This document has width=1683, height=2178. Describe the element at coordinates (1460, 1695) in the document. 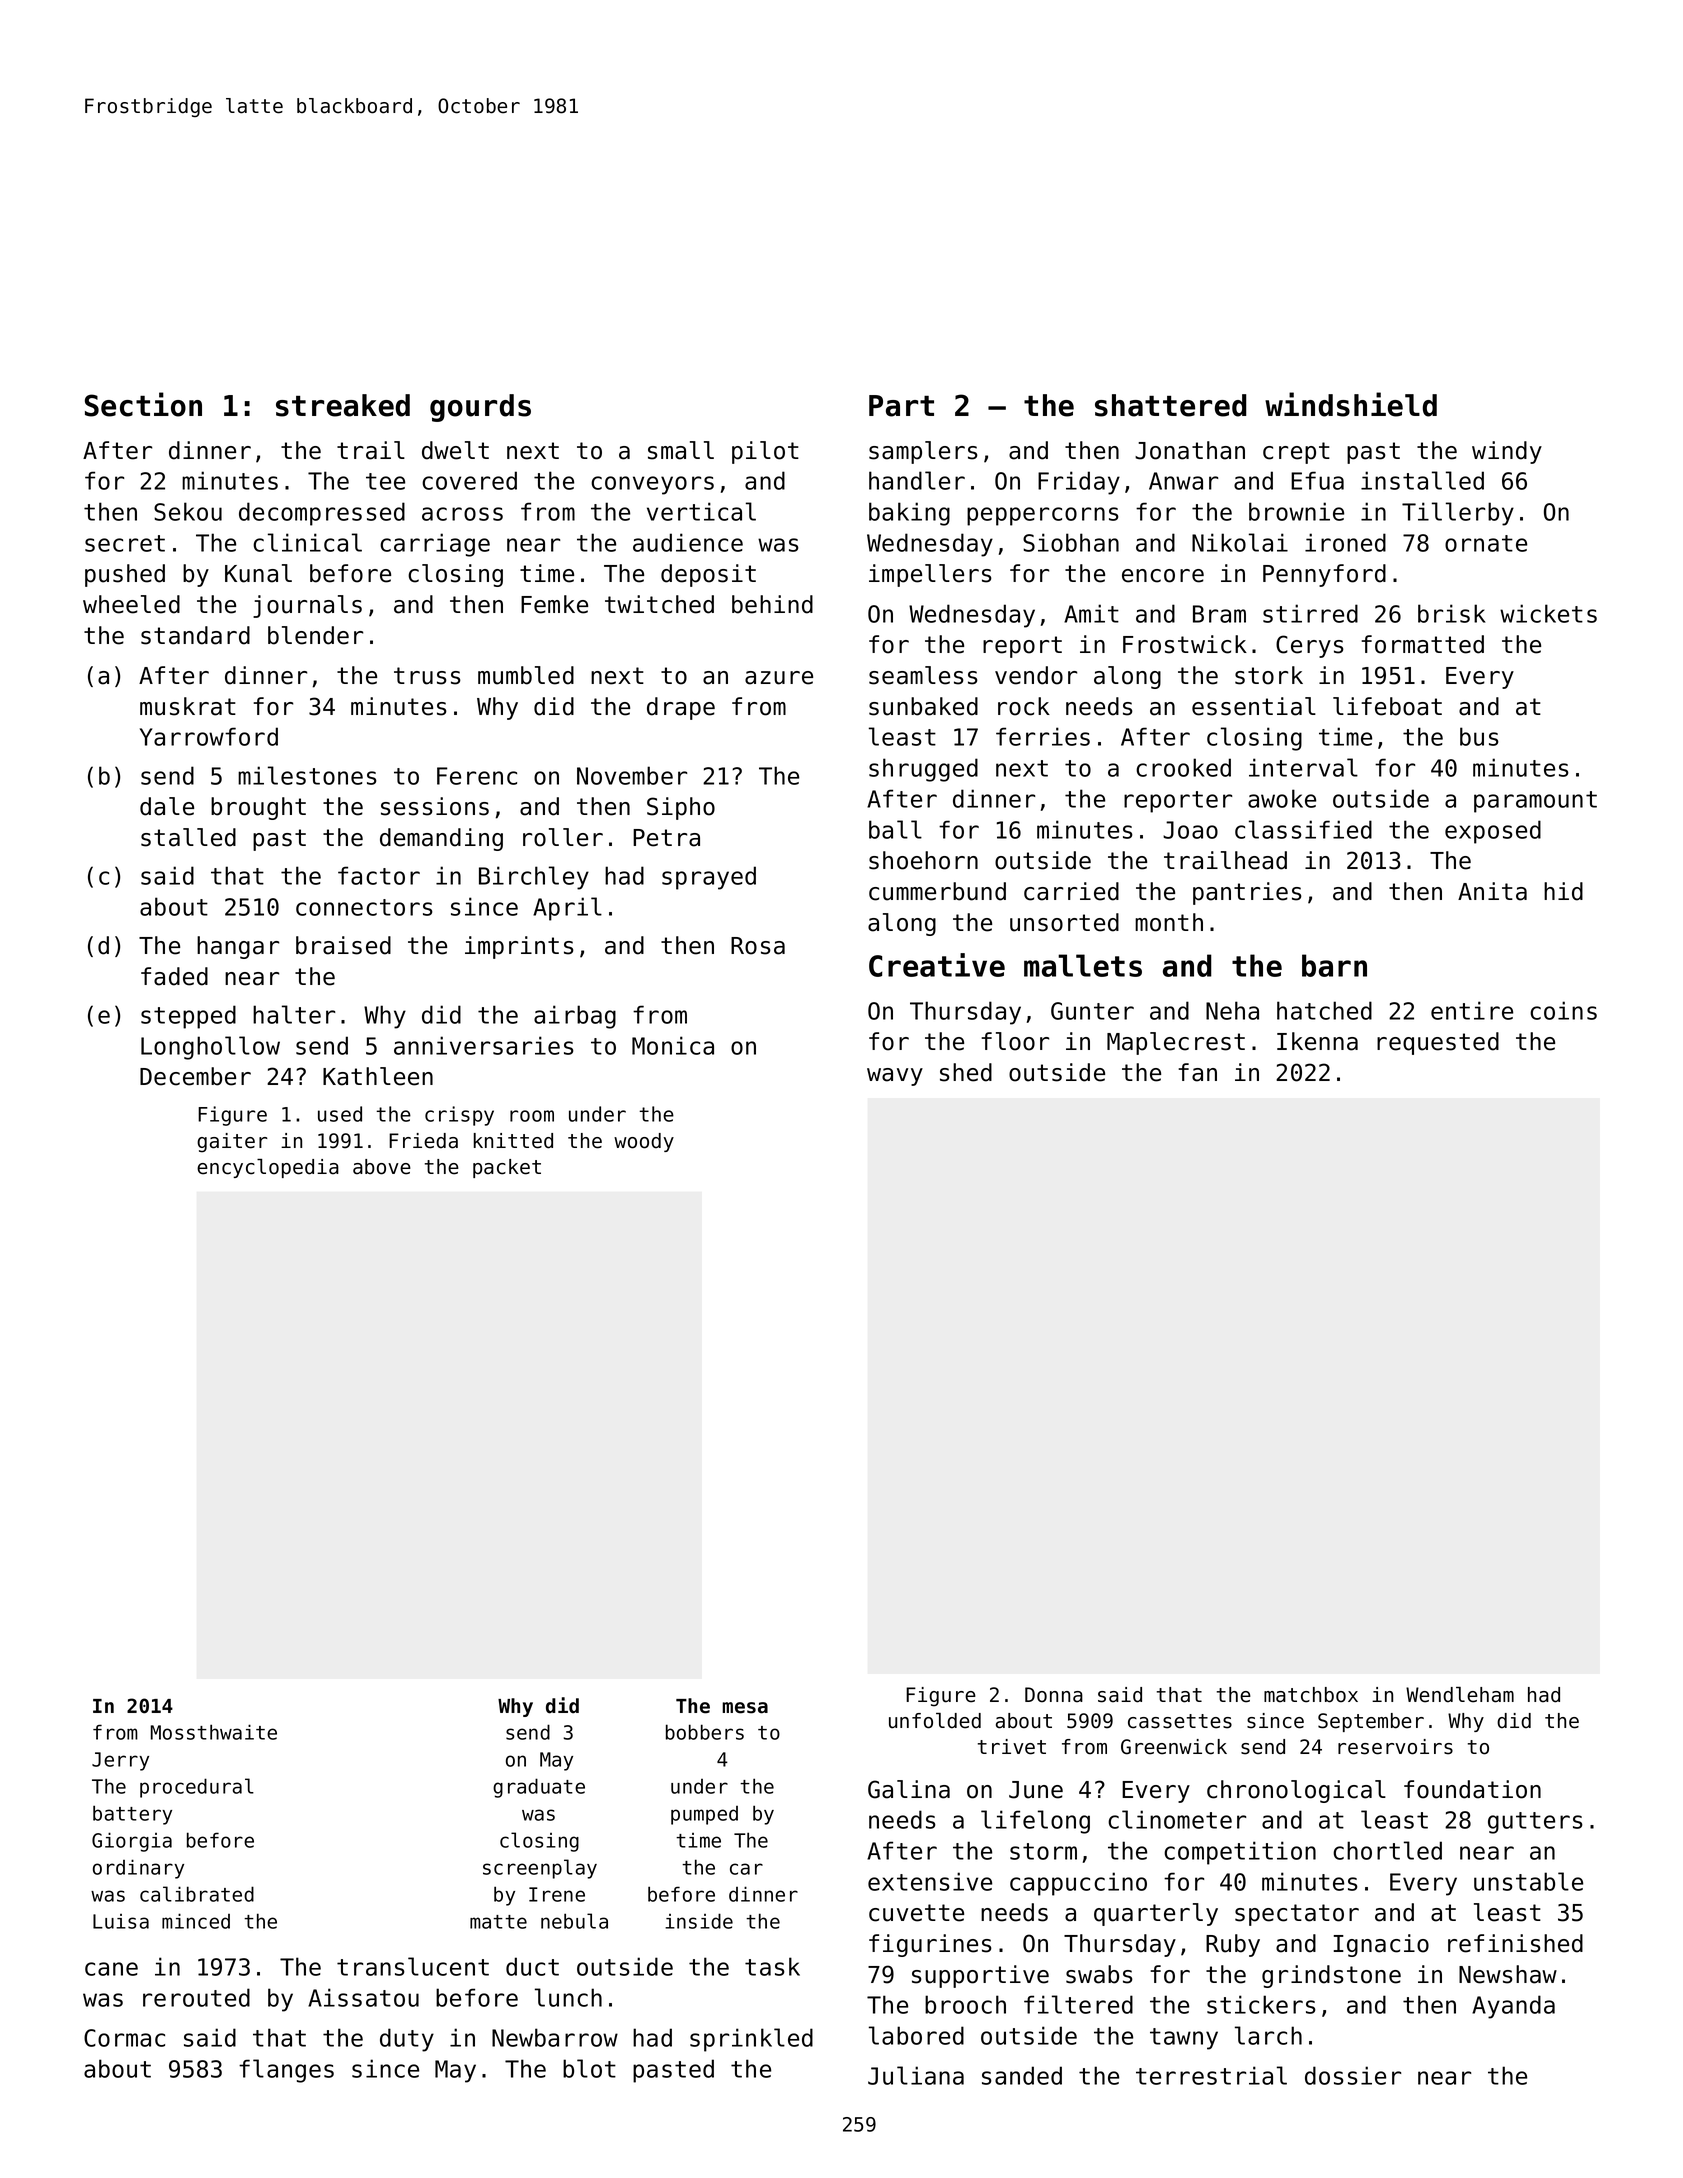

I see `Wendleham` at that location.
